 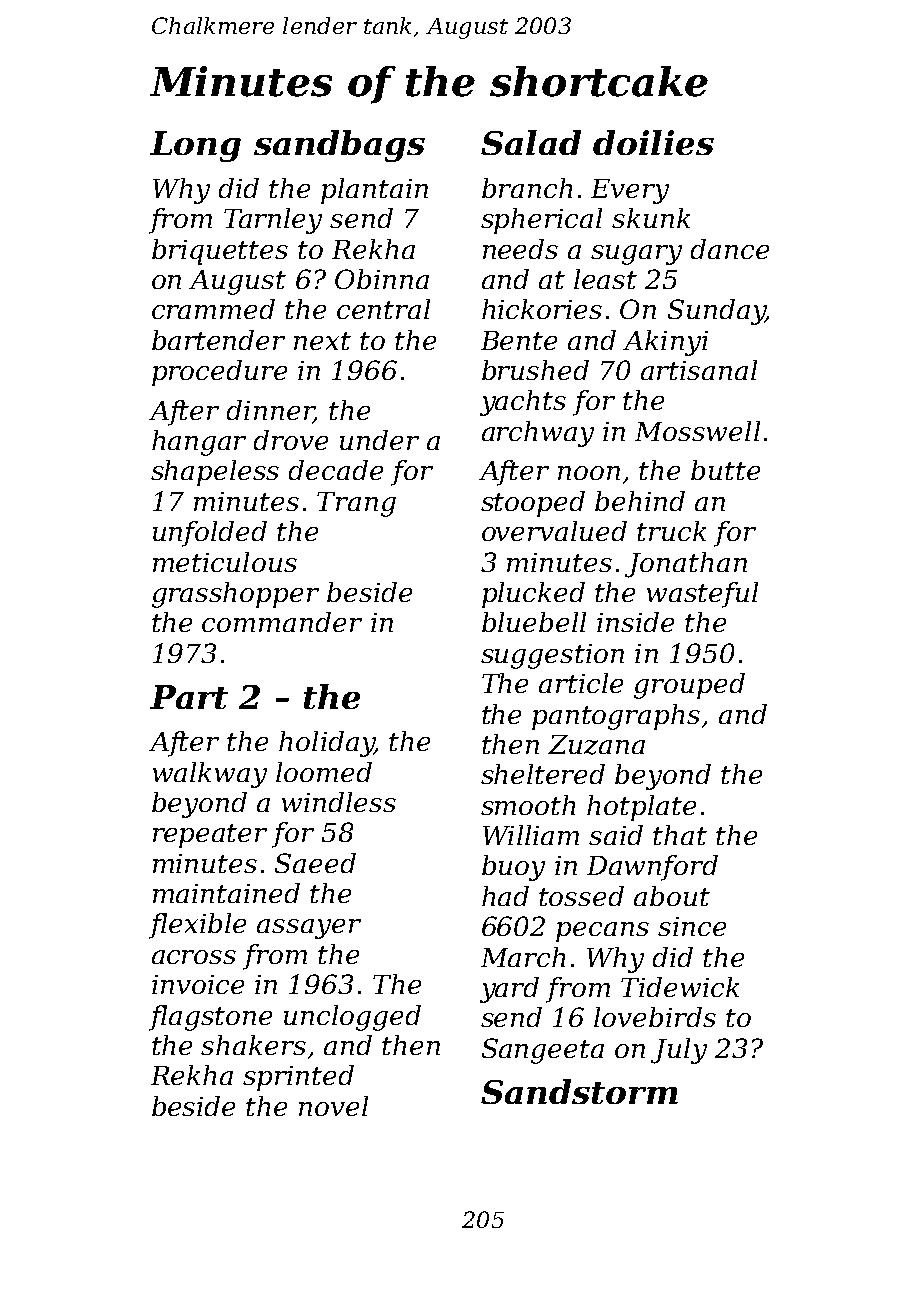 I want to click on noon, so click(x=589, y=473).
